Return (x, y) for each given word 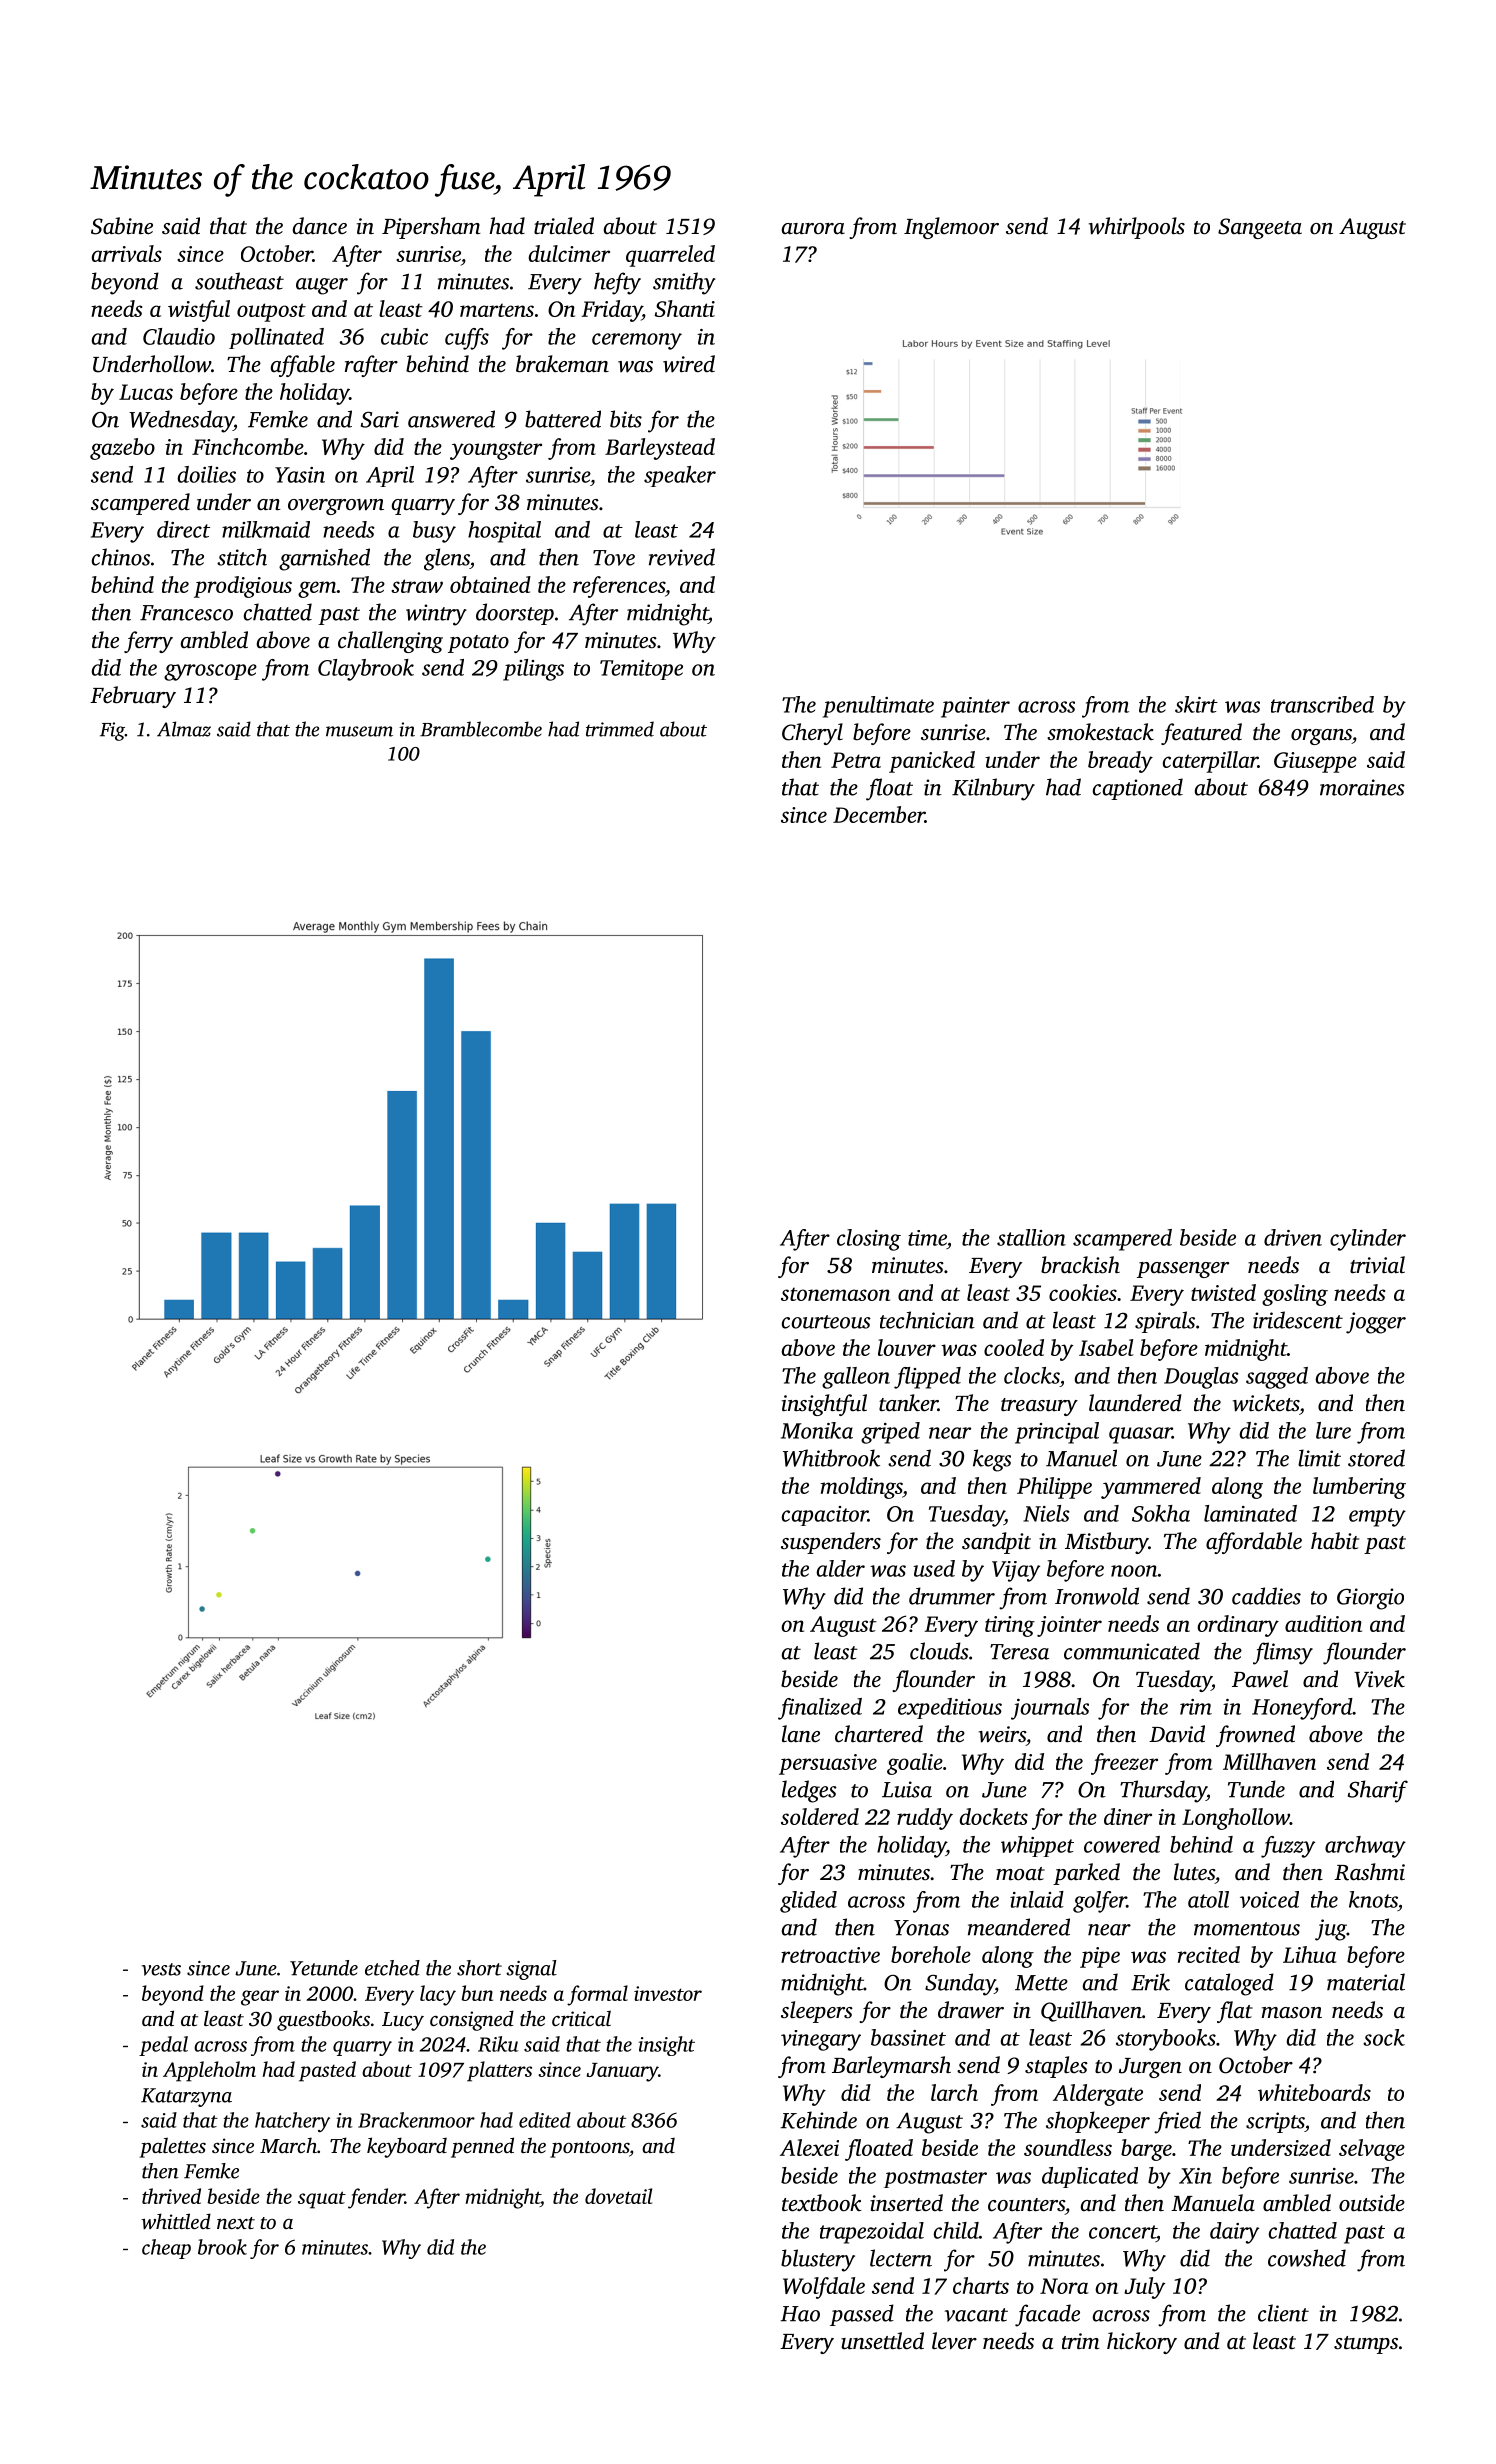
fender (376, 2198)
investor (668, 1993)
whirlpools (1137, 228)
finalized (820, 1709)
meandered (1019, 1927)
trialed (564, 225)
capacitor (825, 1516)
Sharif (1378, 1791)
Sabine (122, 226)
